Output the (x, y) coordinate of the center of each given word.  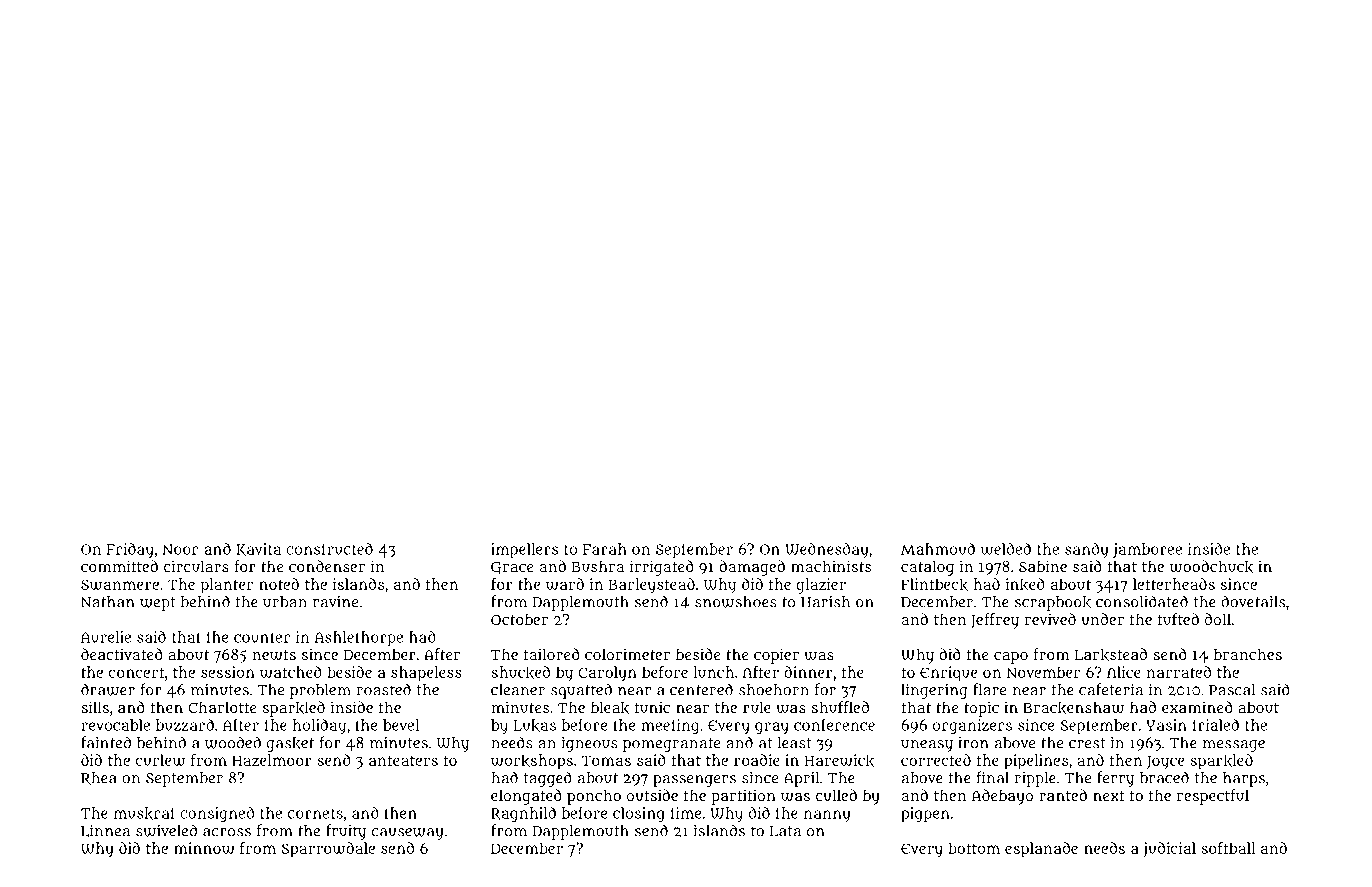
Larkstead (1111, 654)
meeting (670, 727)
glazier (821, 586)
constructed (329, 549)
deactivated (122, 654)
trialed (1216, 725)
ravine (335, 602)
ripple (1035, 779)
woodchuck (1211, 566)
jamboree (1147, 550)
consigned (217, 815)
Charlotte (222, 707)
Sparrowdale (328, 850)
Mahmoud (938, 549)
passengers (694, 781)
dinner (808, 672)
